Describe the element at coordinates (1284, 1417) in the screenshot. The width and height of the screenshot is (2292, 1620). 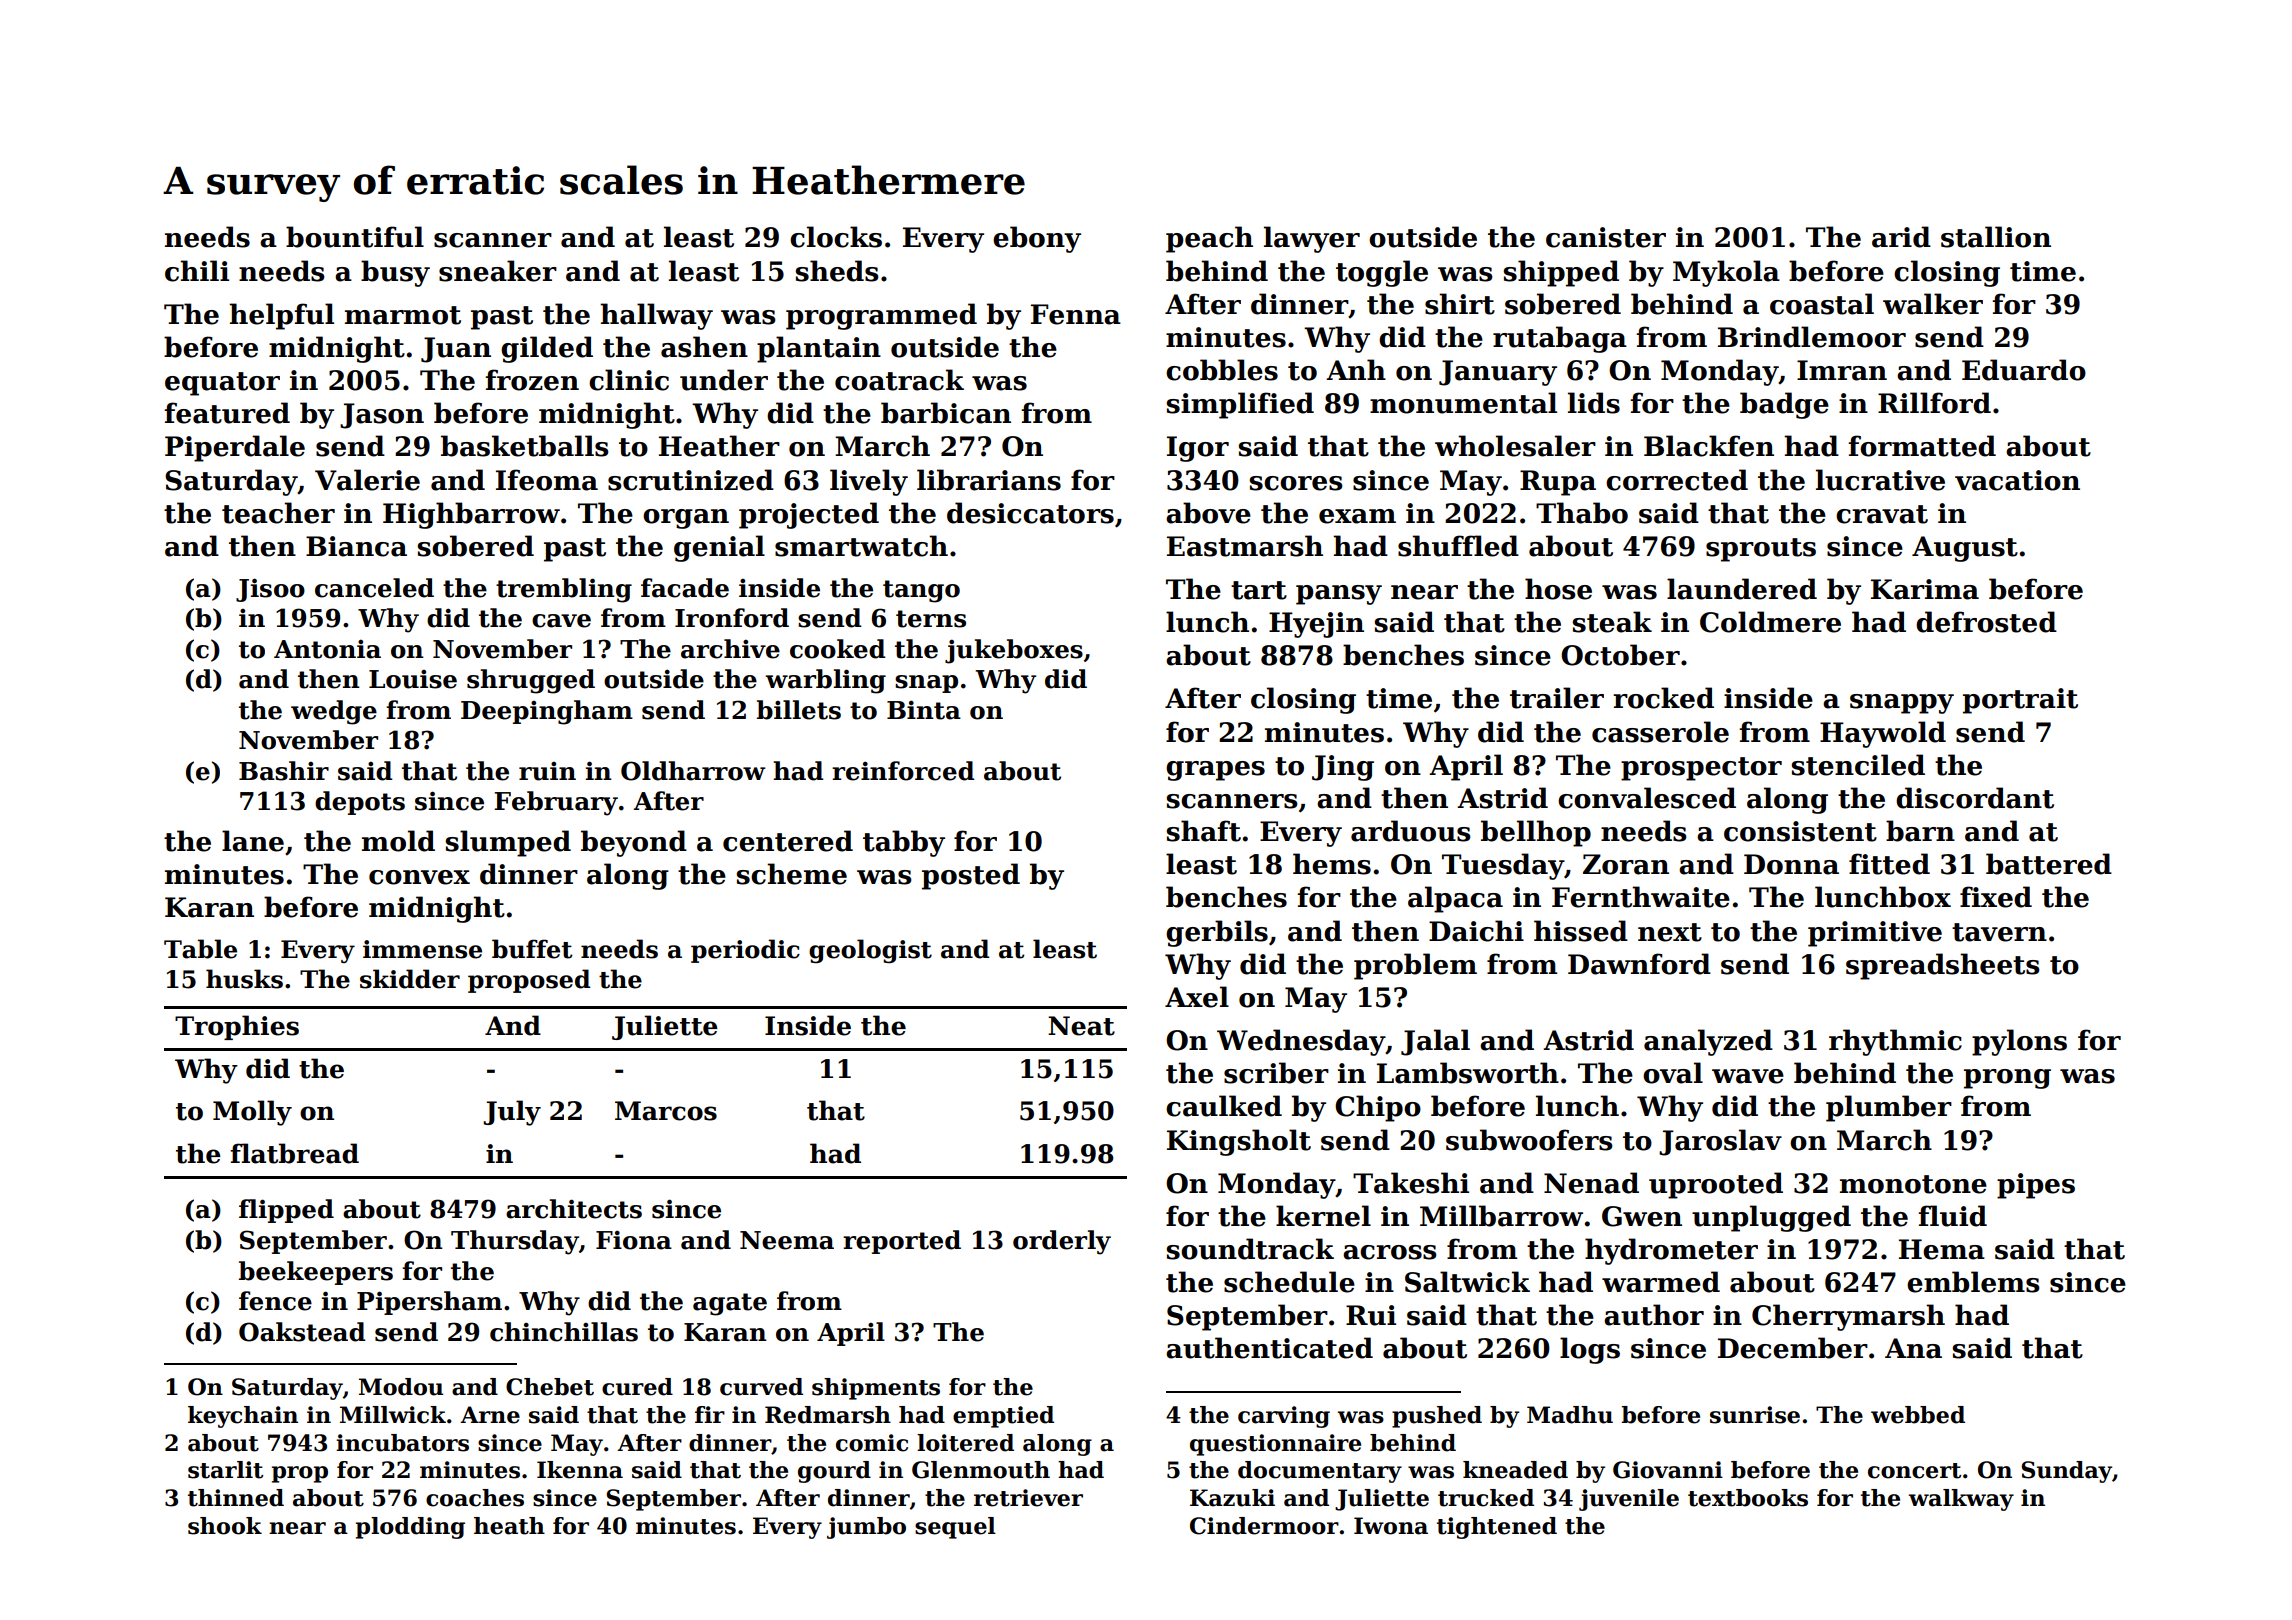
I see `carving` at that location.
